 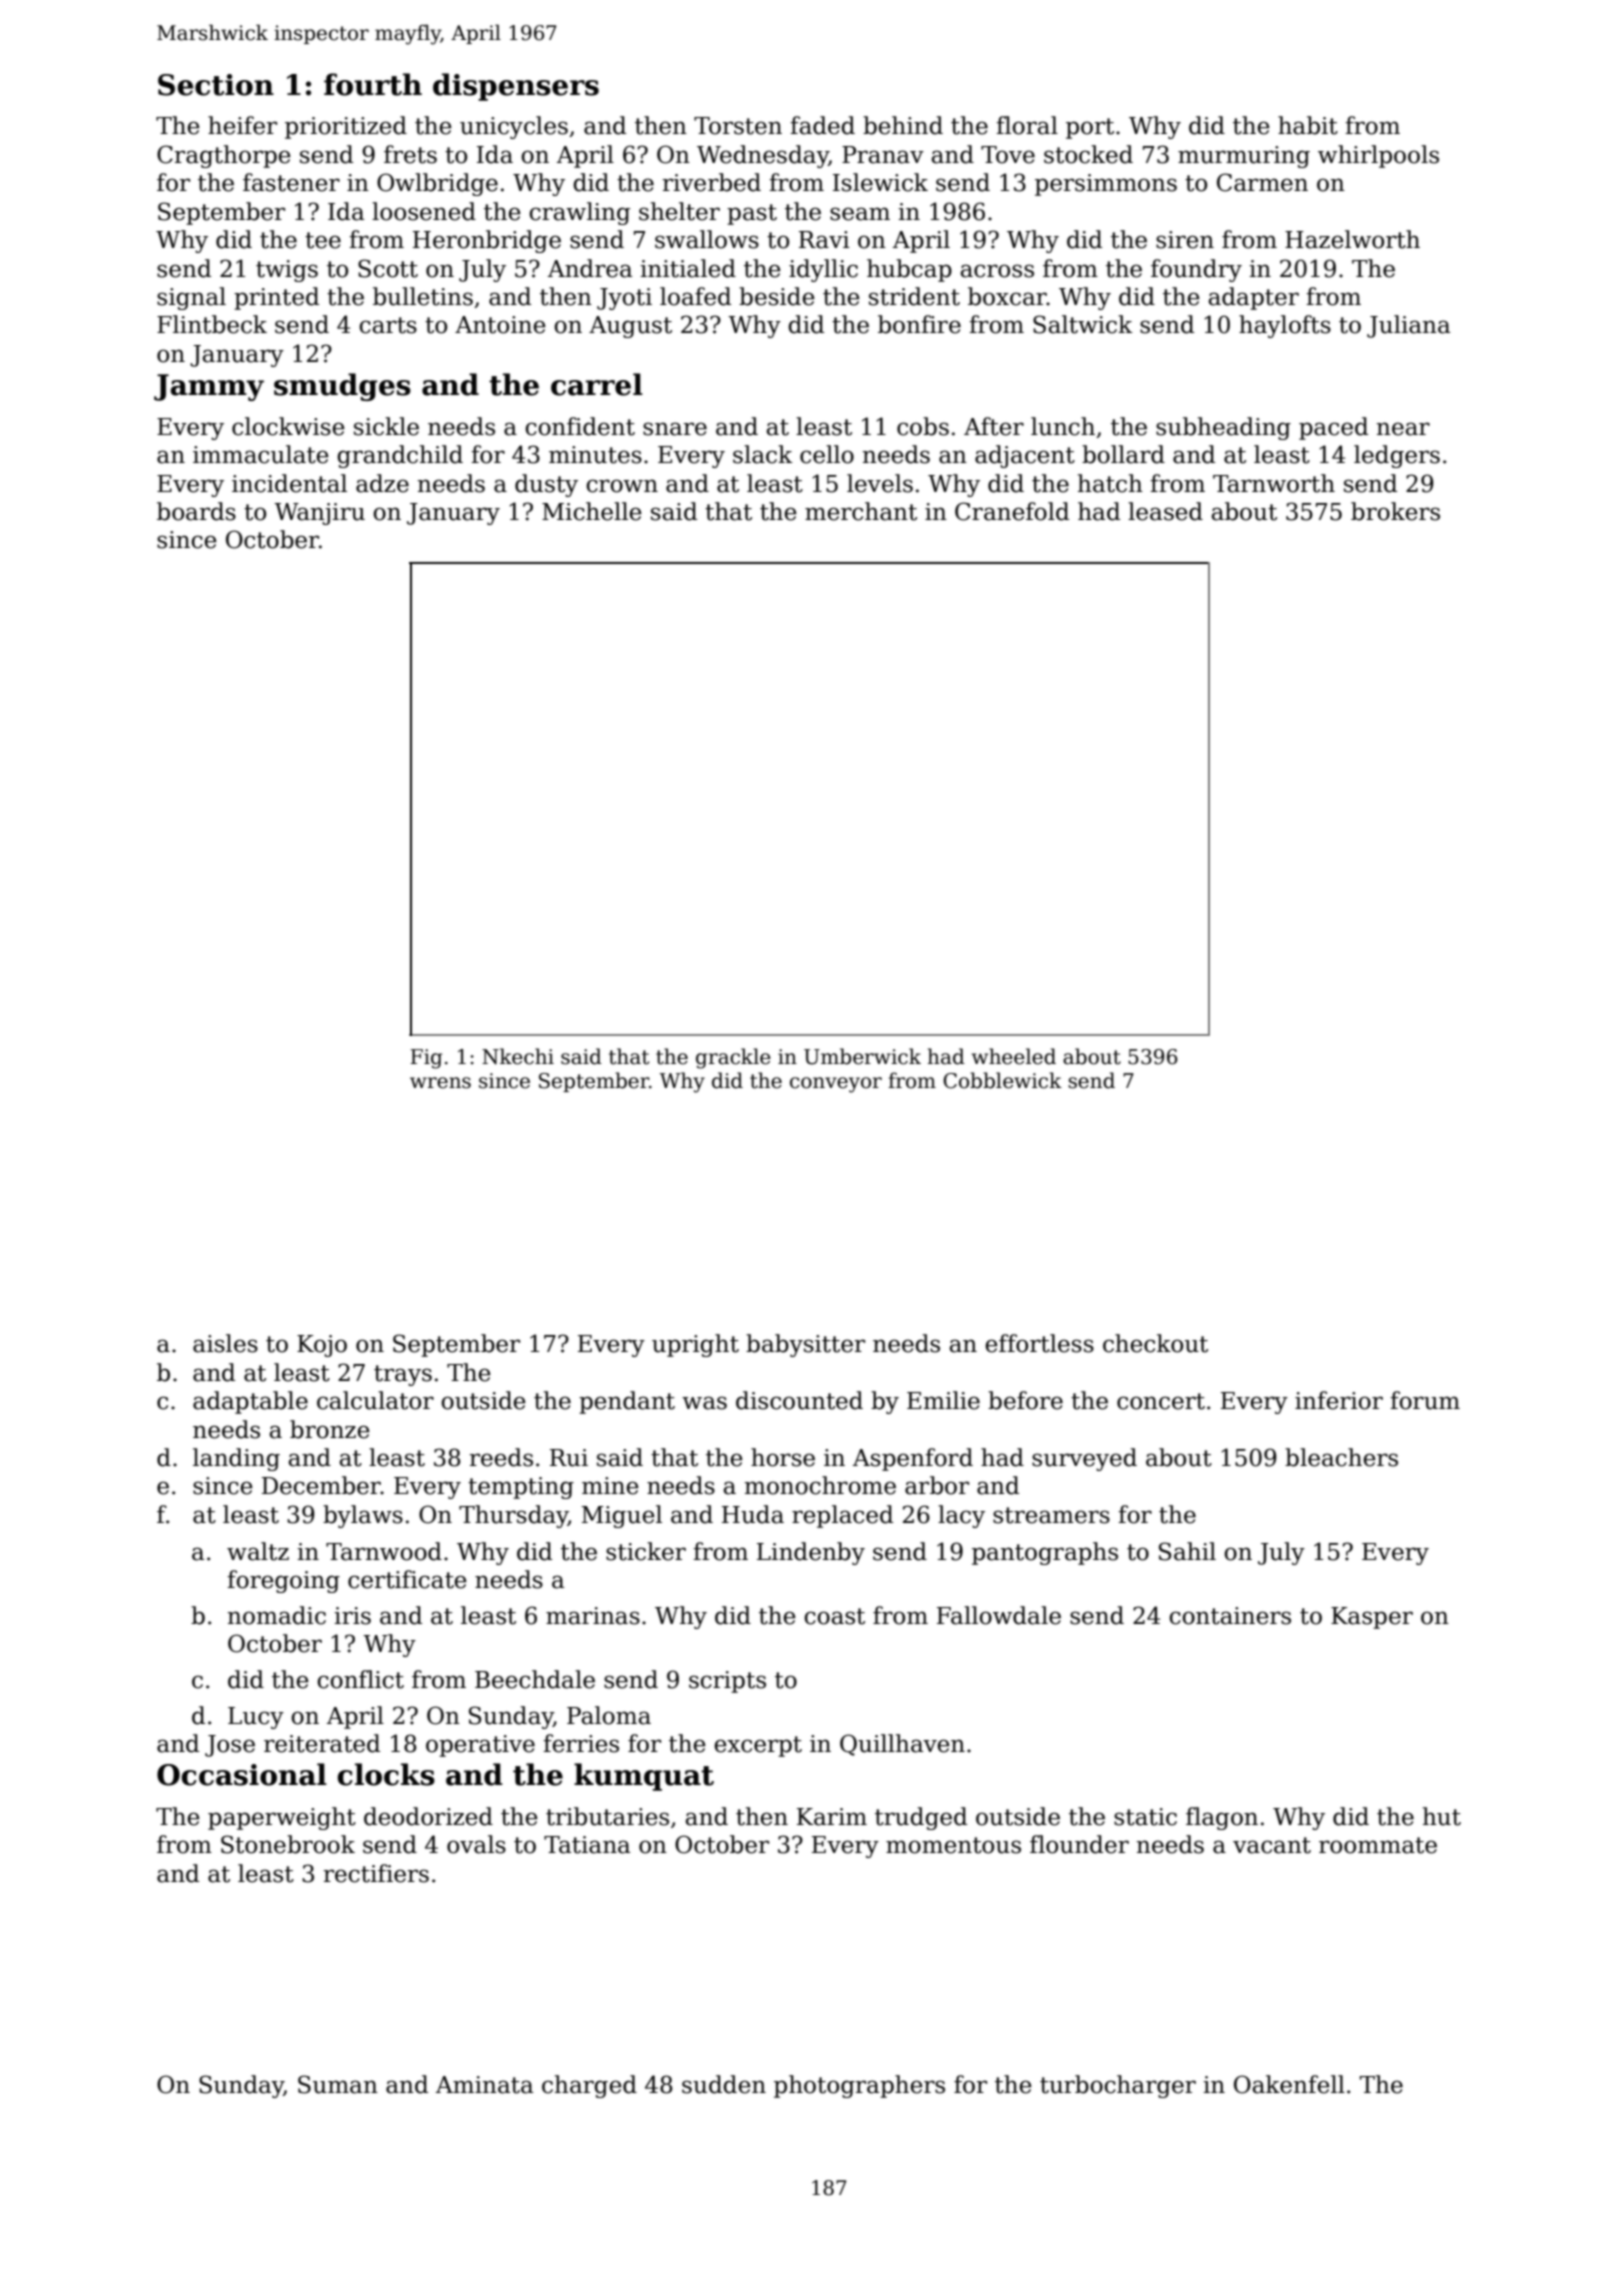 I want to click on port, so click(x=1090, y=128).
